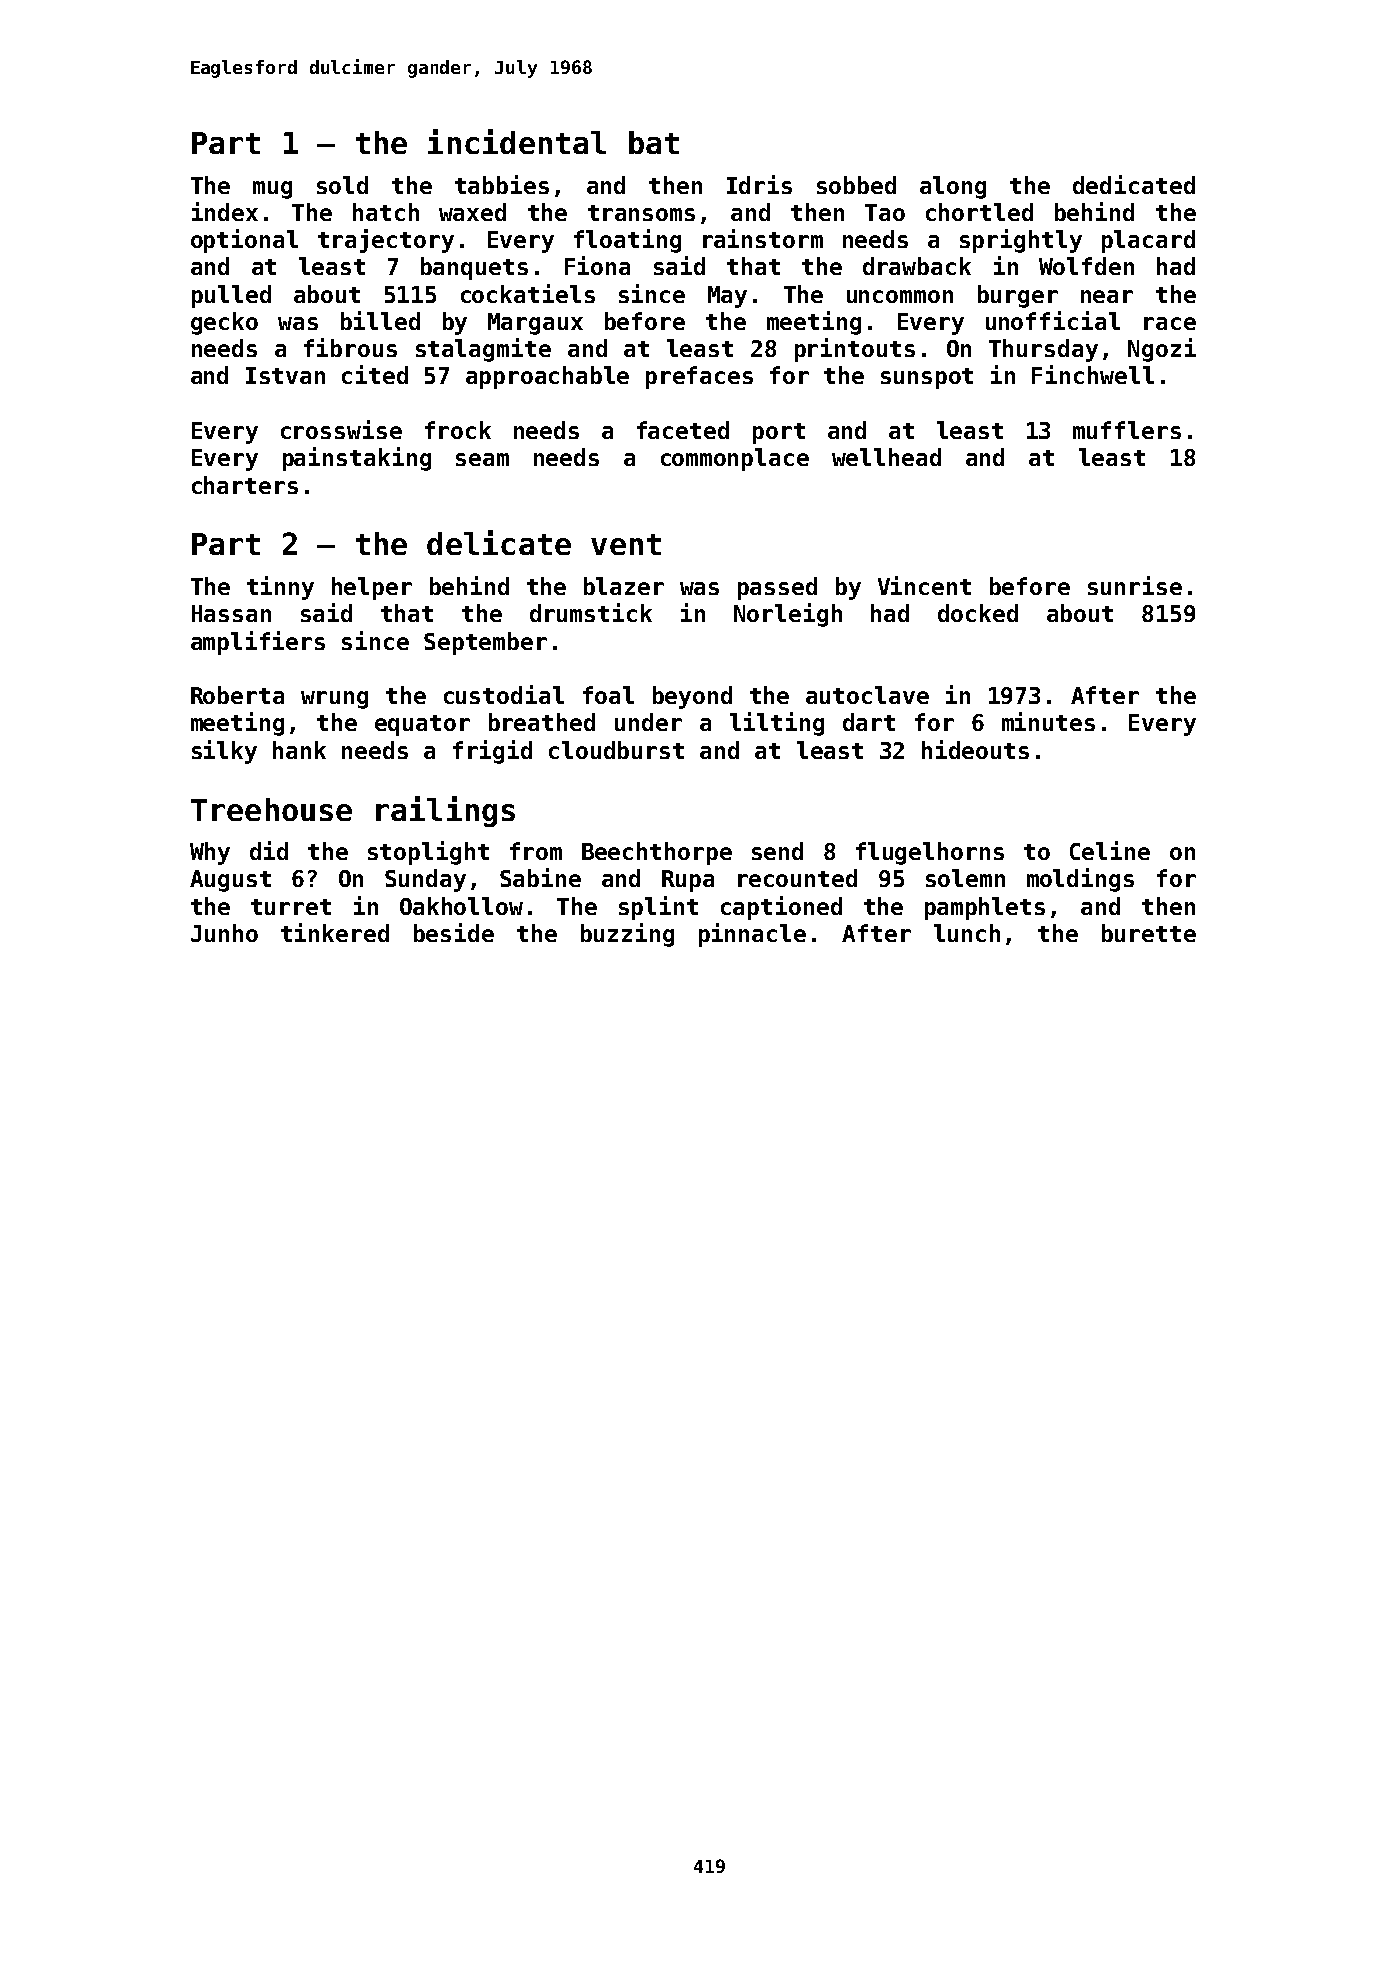 Image resolution: width=1386 pixels, height=1969 pixels. I want to click on gecko, so click(224, 323).
